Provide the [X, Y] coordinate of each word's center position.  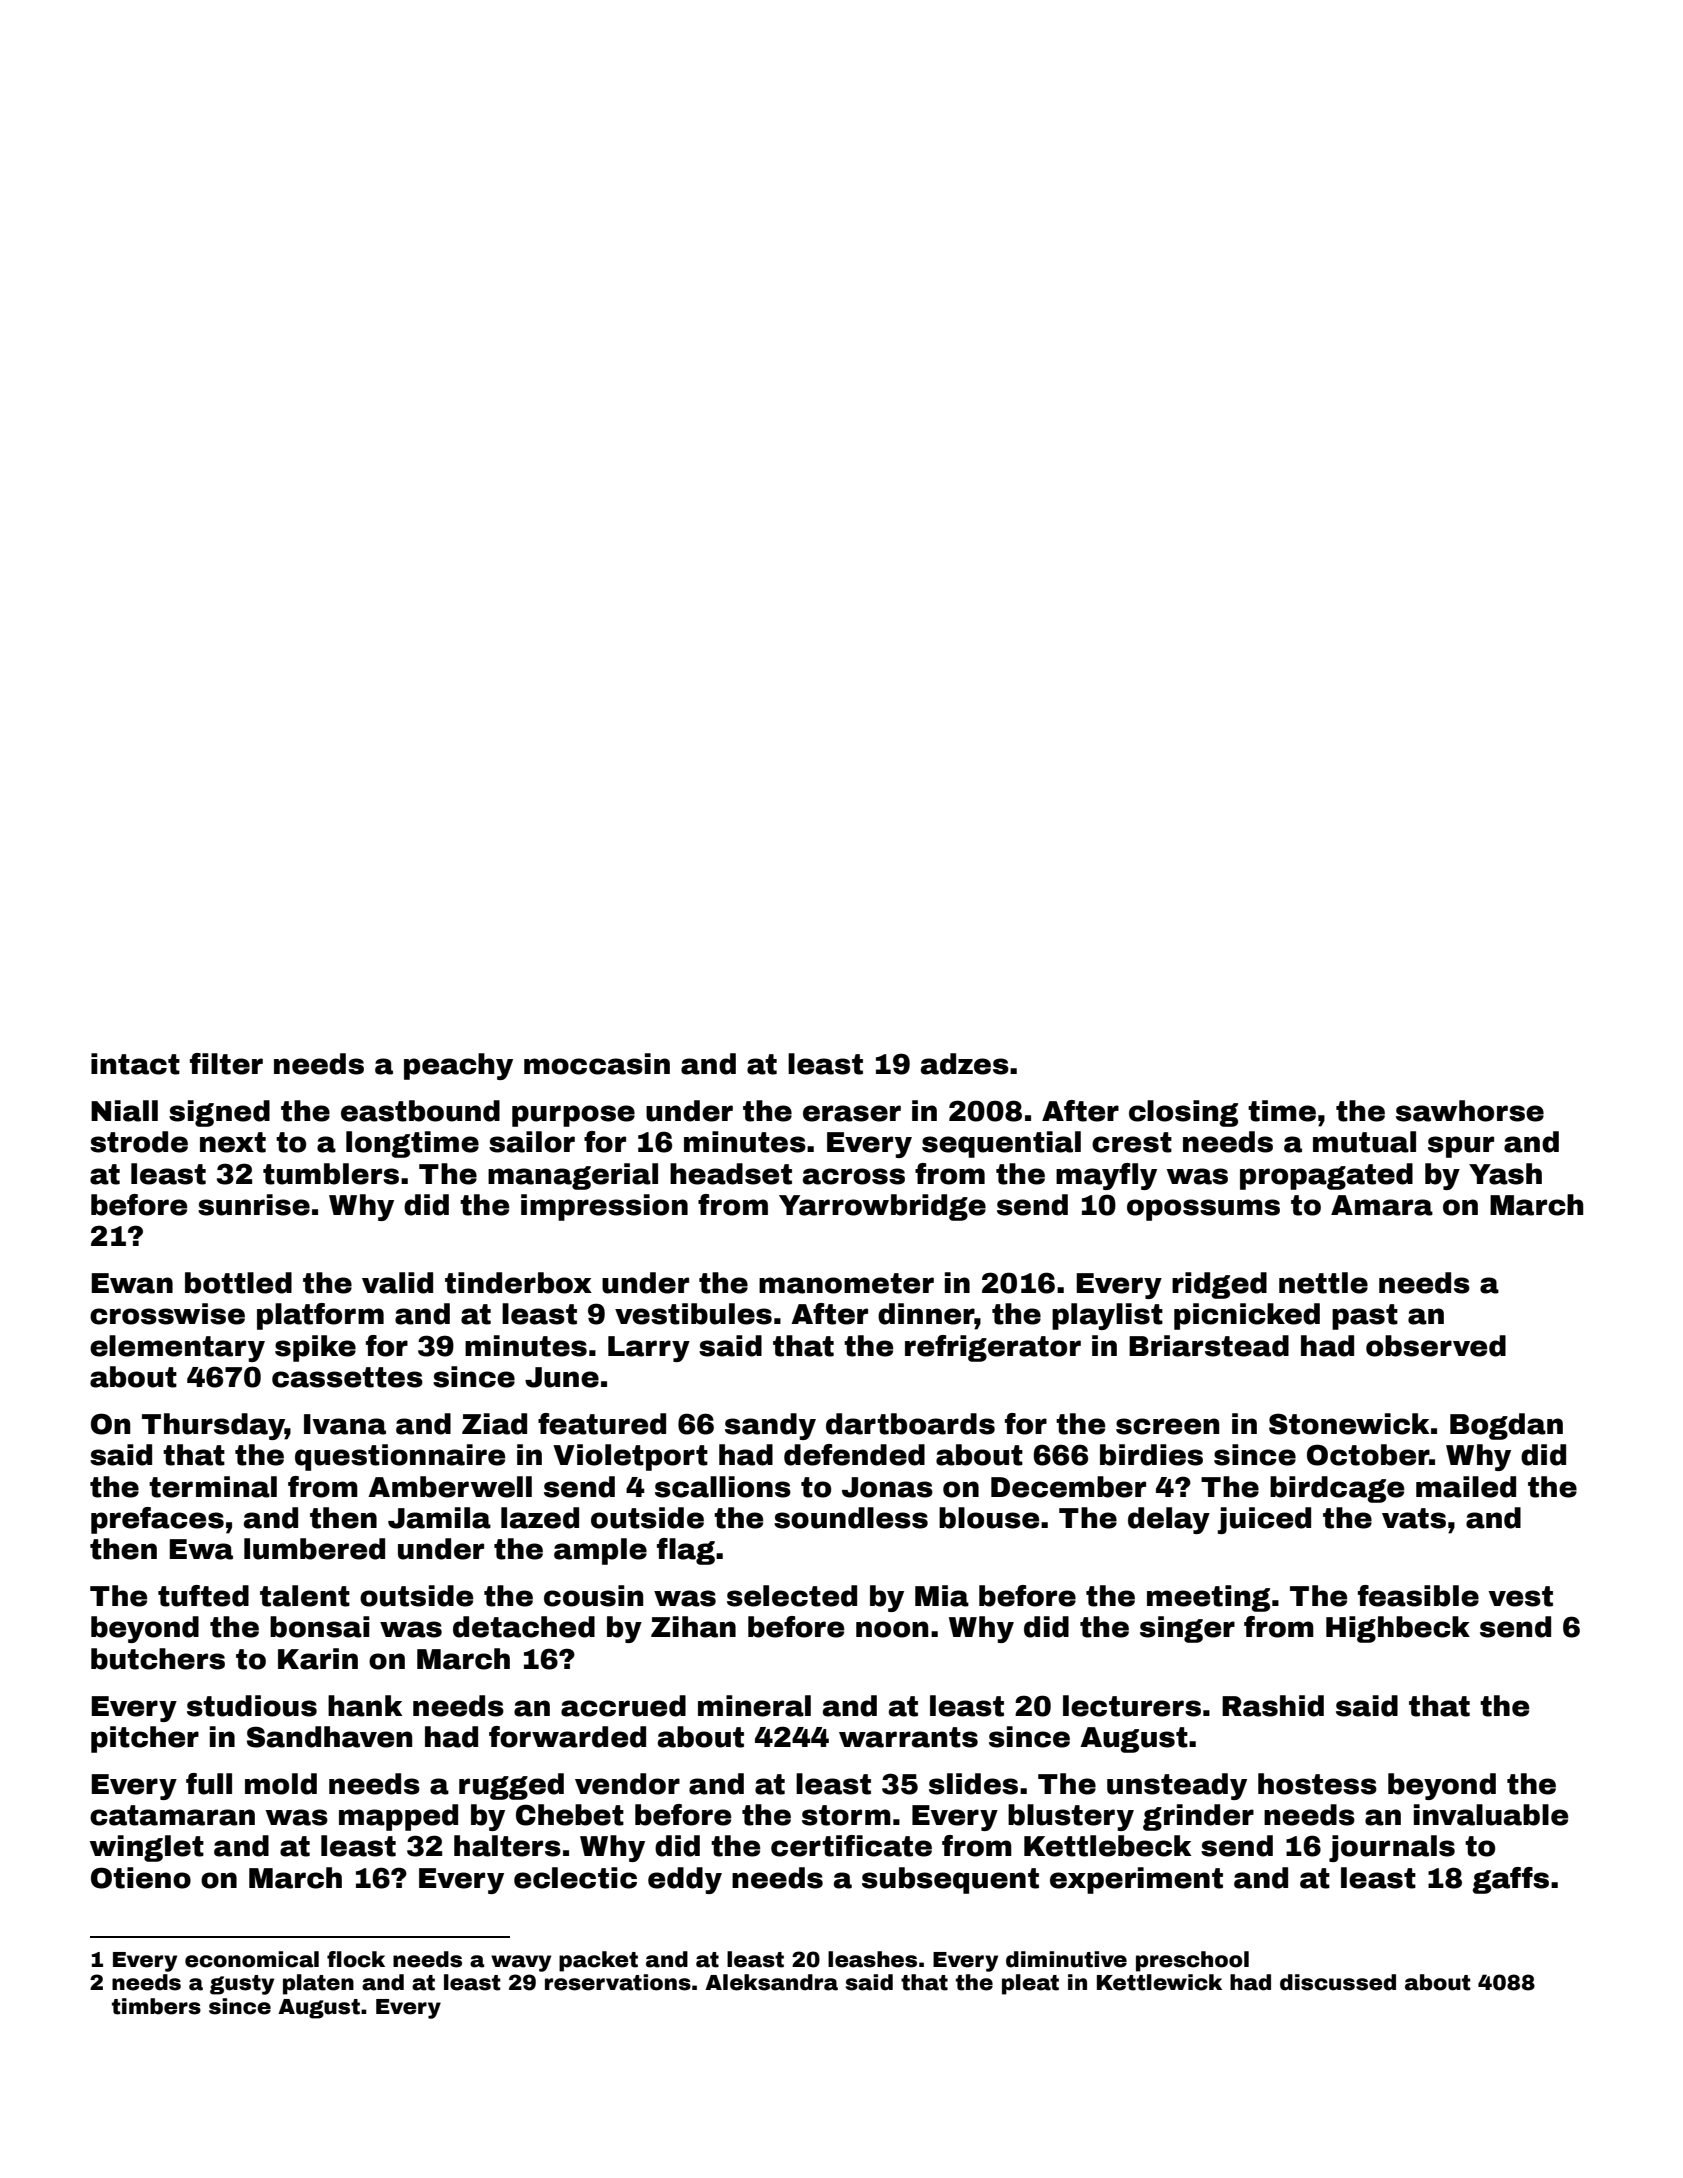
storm [846, 1815]
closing [1183, 1113]
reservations [618, 1982]
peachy [458, 1066]
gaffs [1510, 1880]
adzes [965, 1064]
